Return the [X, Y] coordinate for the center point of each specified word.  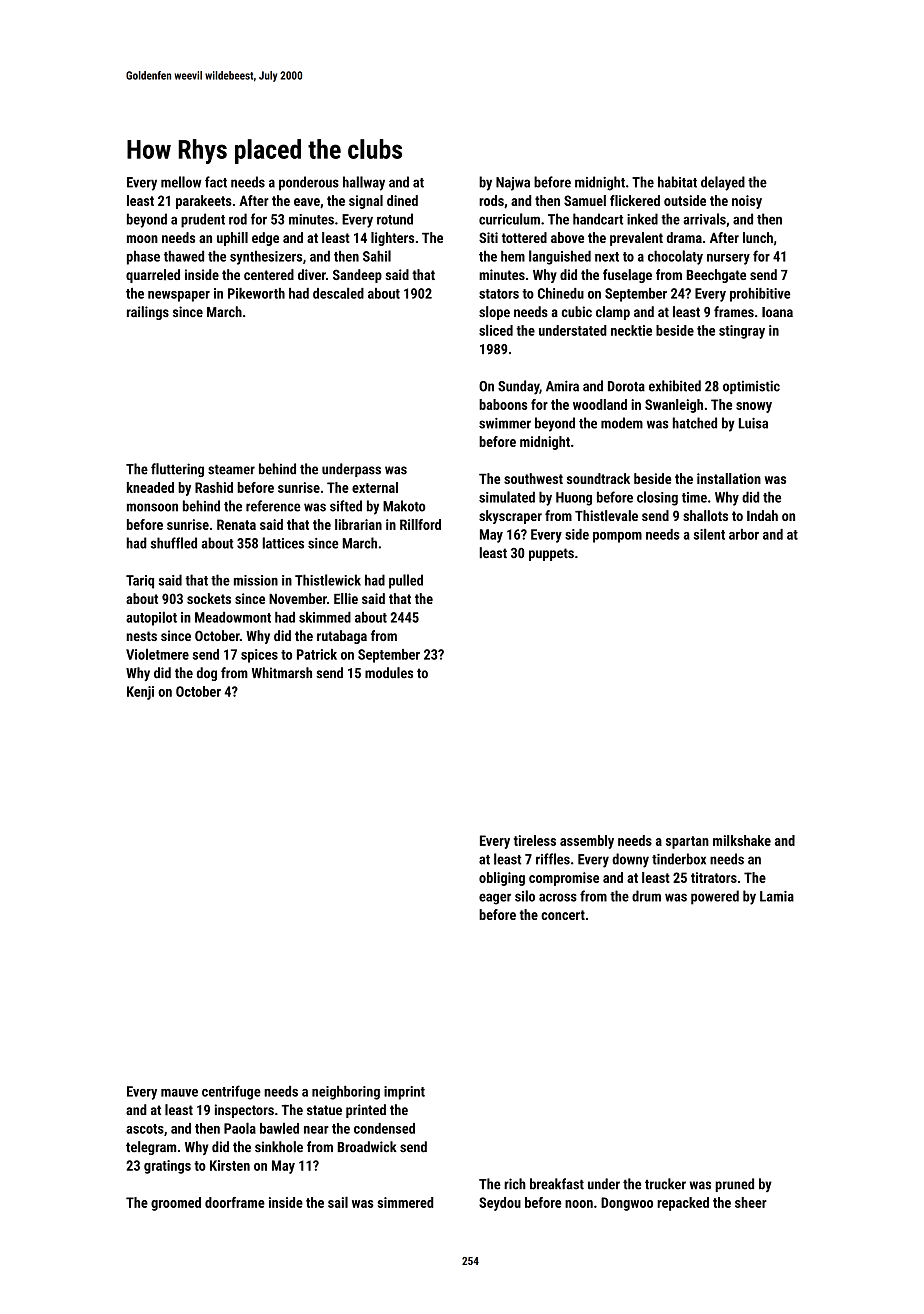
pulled [406, 581]
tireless [535, 840]
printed [366, 1111]
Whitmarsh [282, 673]
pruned [734, 1185]
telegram [151, 1148]
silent [709, 534]
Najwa [513, 184]
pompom [617, 537]
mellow [181, 182]
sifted [346, 506]
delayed [723, 183]
